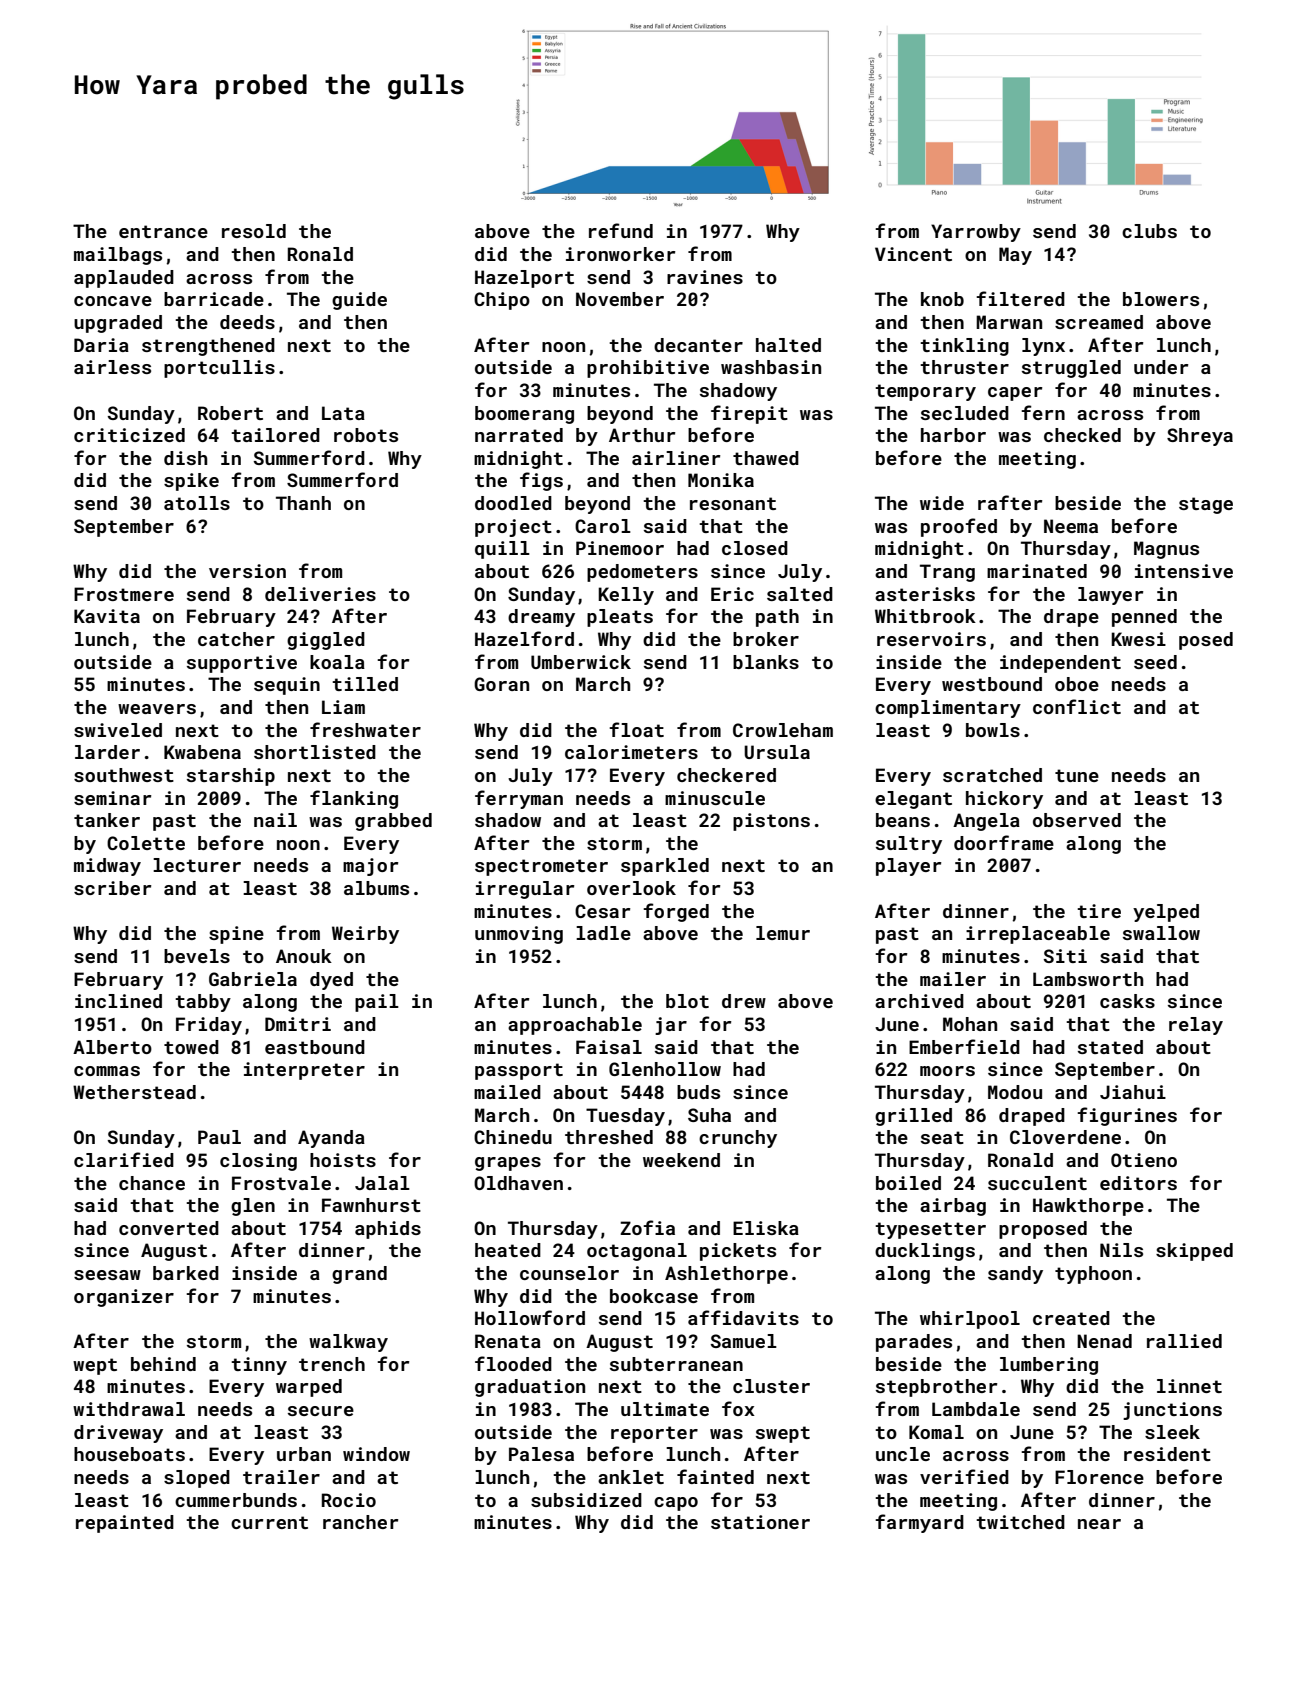 The width and height of the page is (1309, 1694). Describe the element at coordinates (1088, 1207) in the page. I see `Hawkthorpe` at that location.
